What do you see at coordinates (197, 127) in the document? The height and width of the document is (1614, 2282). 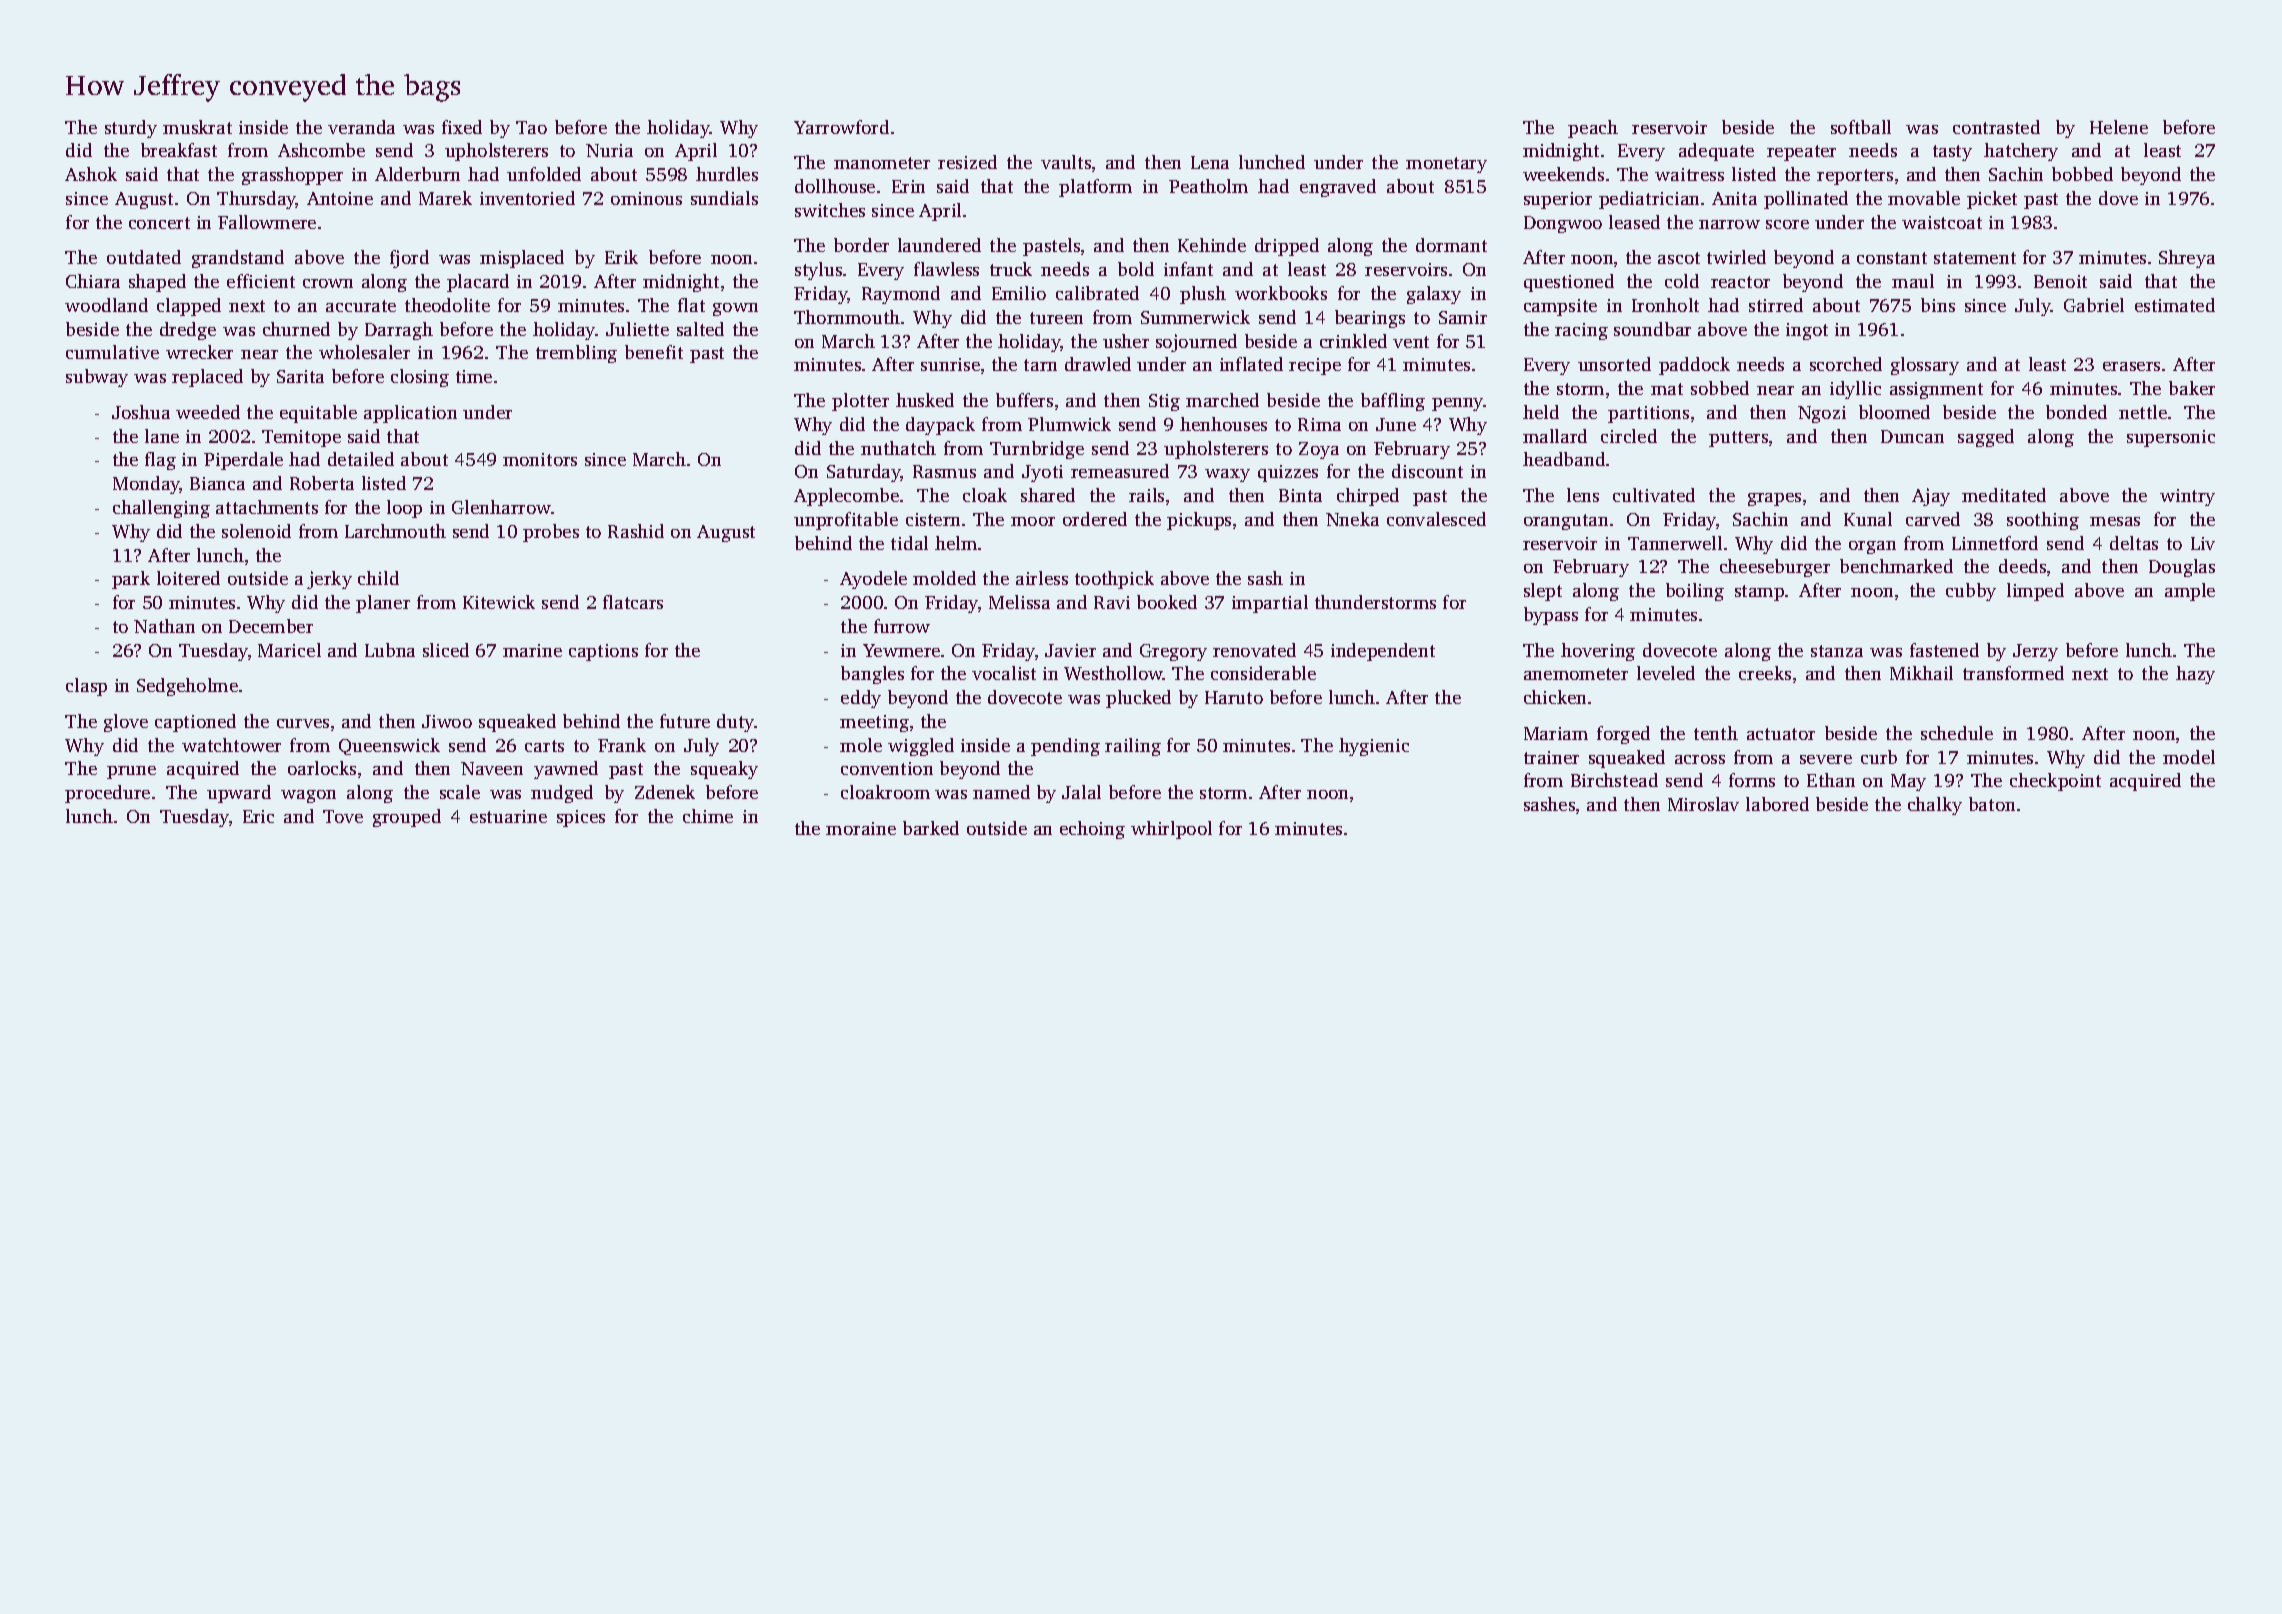 I see `muskrat` at bounding box center [197, 127].
